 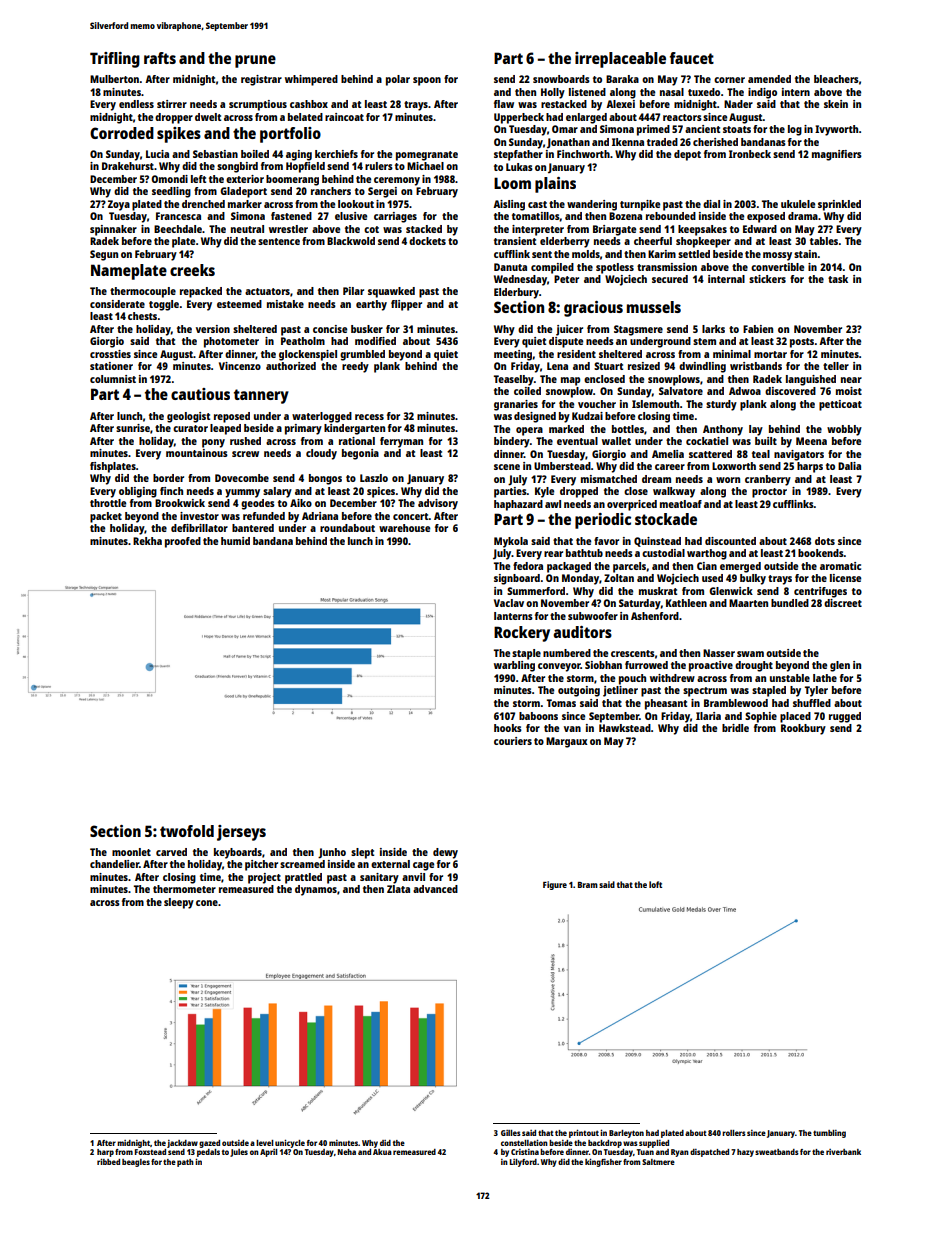 I want to click on cranberry, so click(x=768, y=480).
